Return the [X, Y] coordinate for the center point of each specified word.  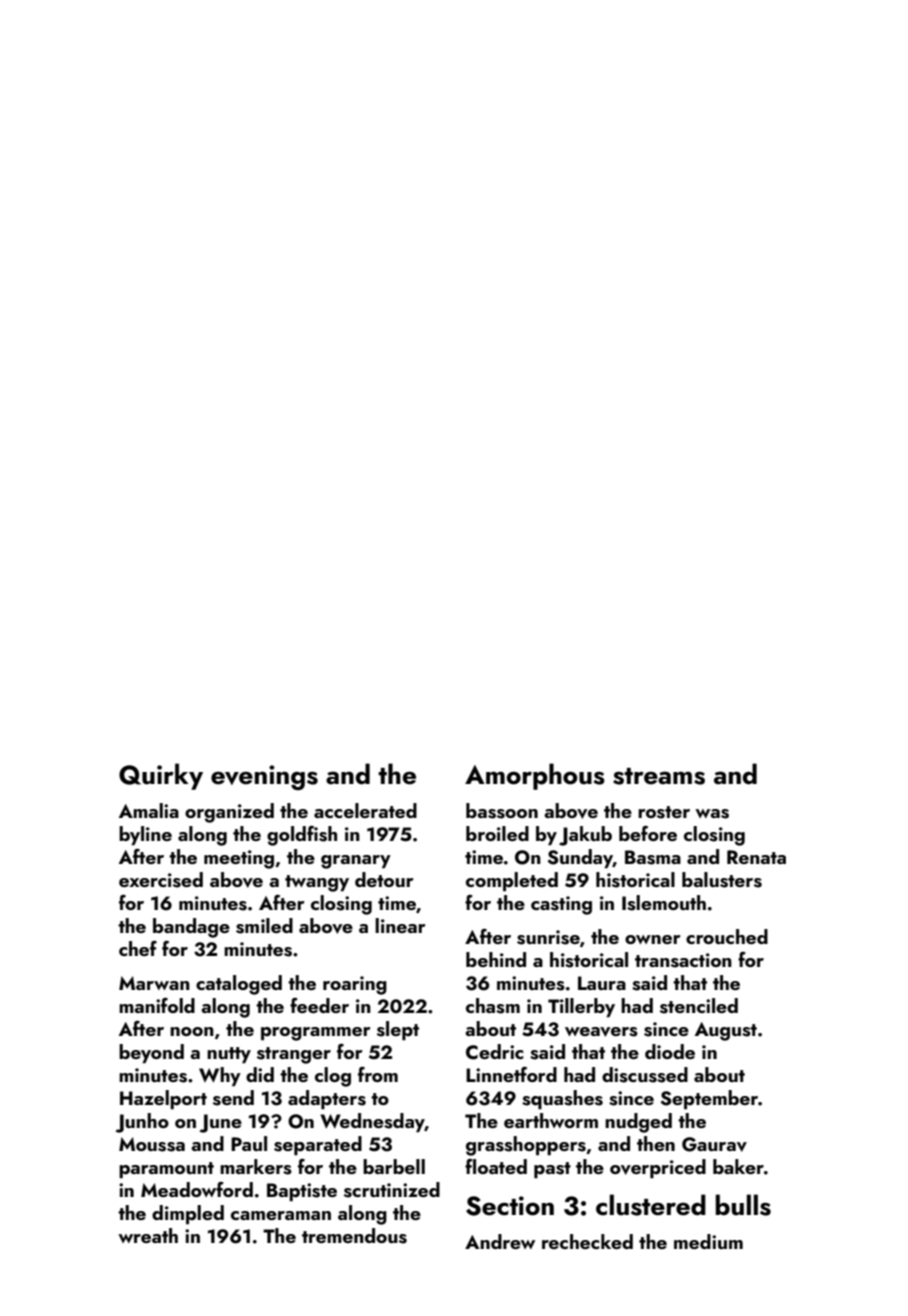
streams [659, 776]
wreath [148, 1235]
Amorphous [535, 776]
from [378, 1074]
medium [708, 1241]
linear [400, 925]
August [726, 1031]
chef [138, 948]
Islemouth [664, 903]
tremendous [354, 1236]
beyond [151, 1053]
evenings [264, 777]
